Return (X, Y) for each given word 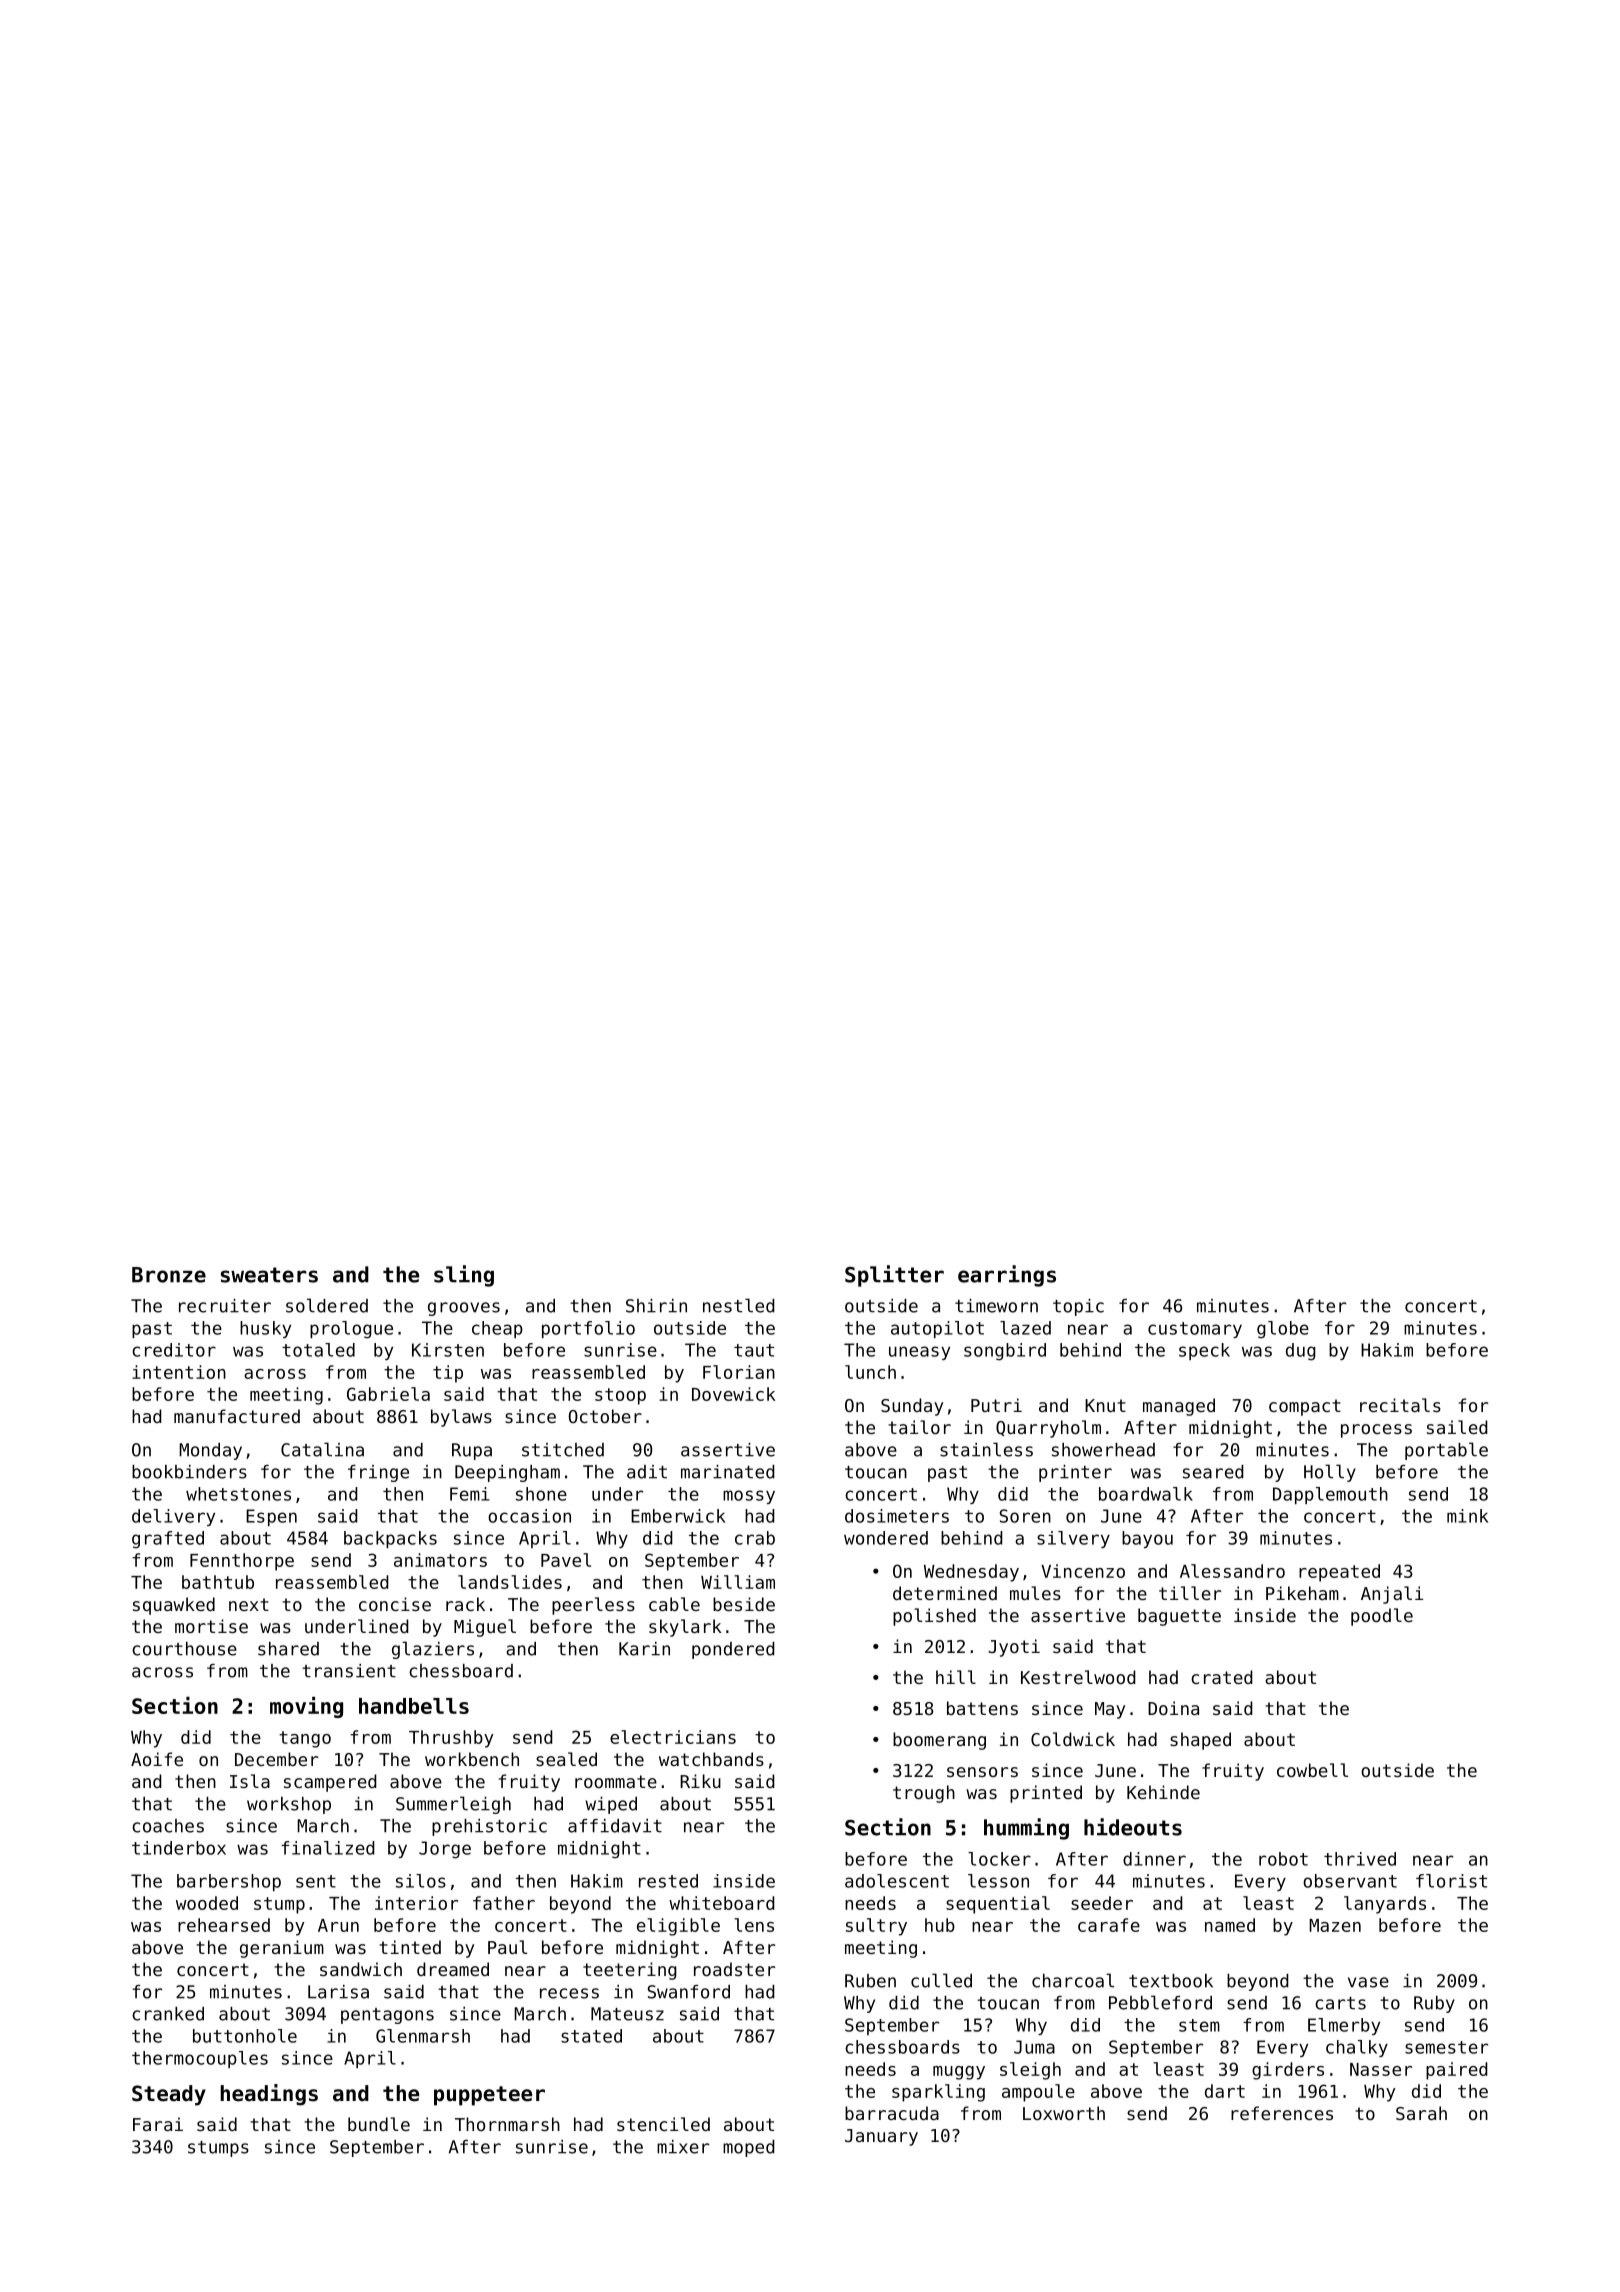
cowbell (1312, 1770)
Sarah (1421, 2113)
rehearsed (224, 1925)
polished (934, 1617)
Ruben (870, 1981)
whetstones (238, 1494)
